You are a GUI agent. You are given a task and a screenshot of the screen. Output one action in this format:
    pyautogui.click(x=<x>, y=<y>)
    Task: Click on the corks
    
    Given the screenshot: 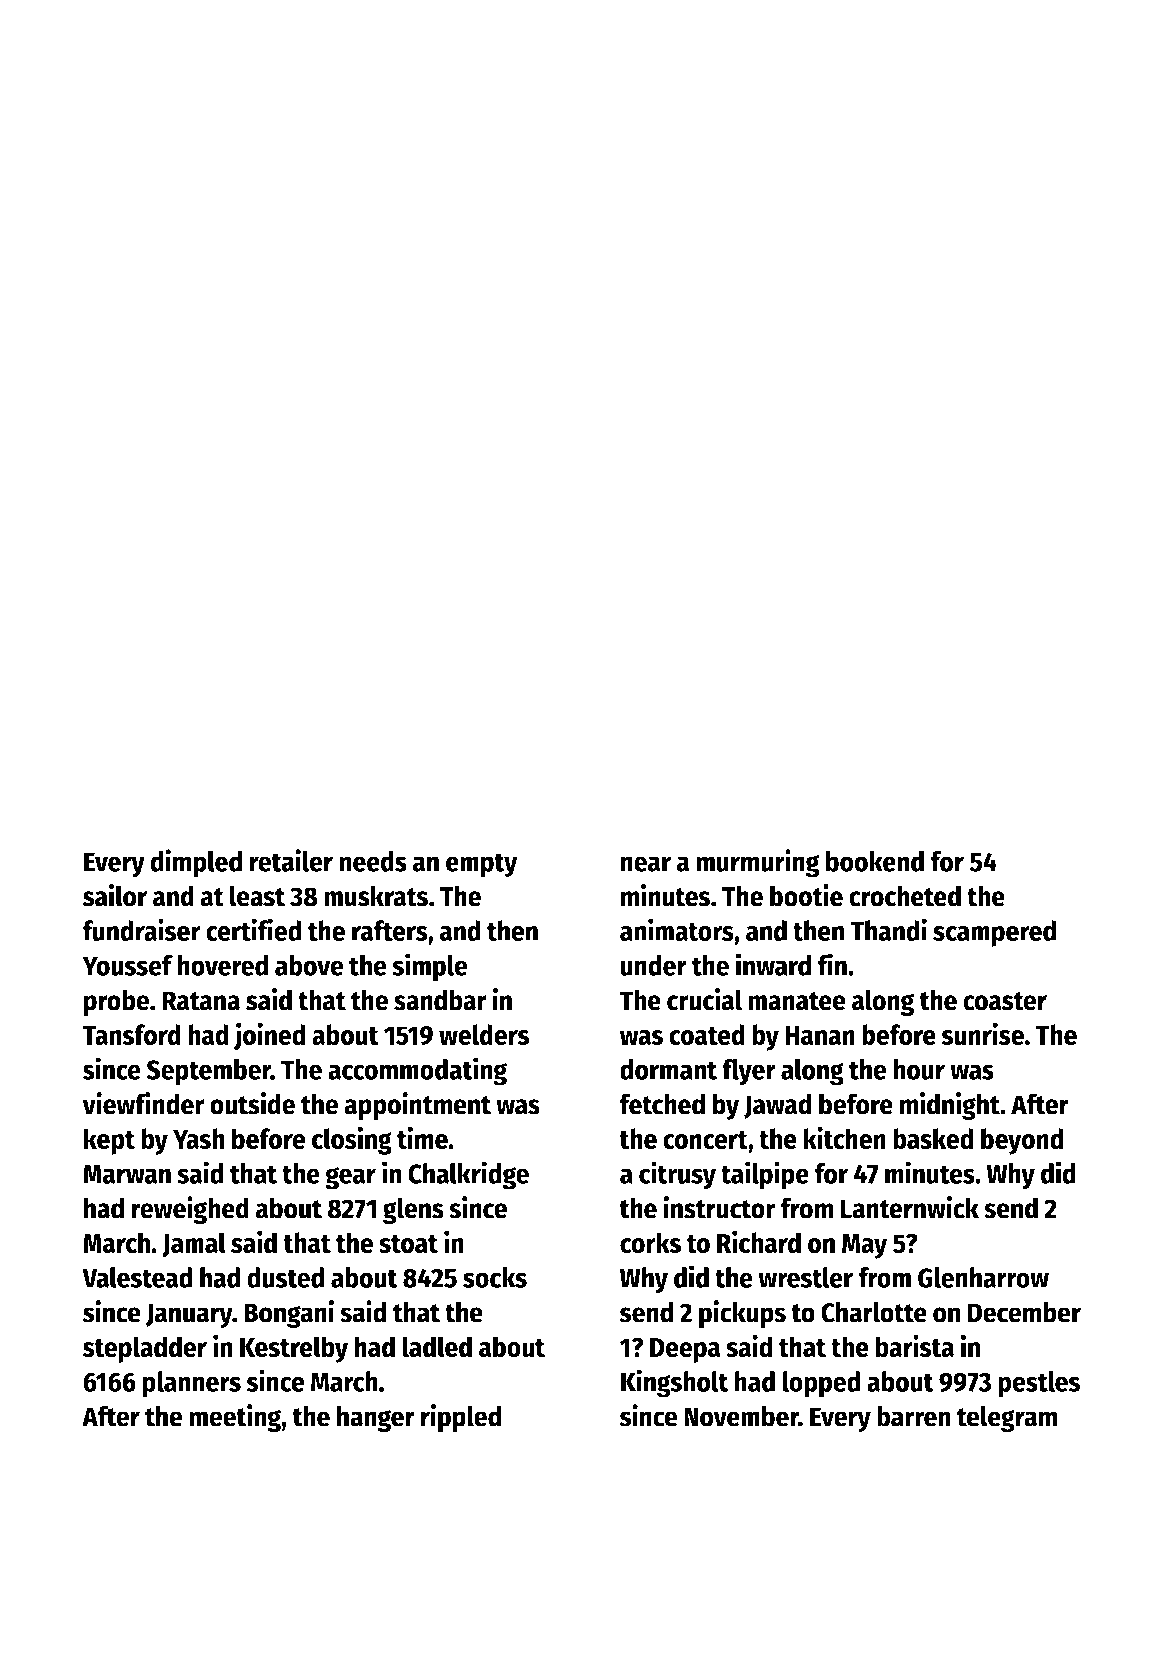 What is the action you would take?
    pyautogui.click(x=650, y=1243)
